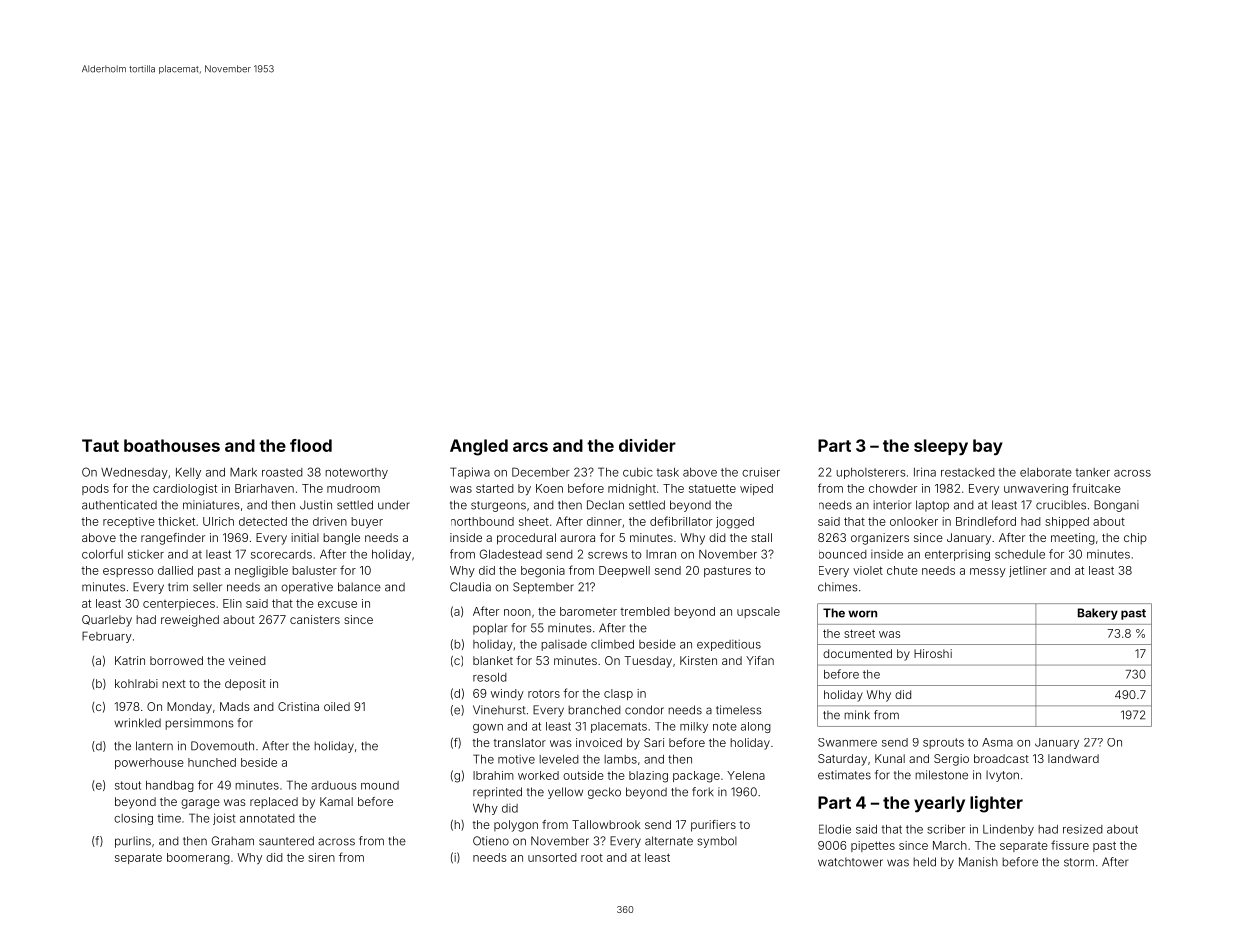 The height and width of the screenshot is (952, 1233). Describe the element at coordinates (661, 554) in the screenshot. I see `Imran` at that location.
